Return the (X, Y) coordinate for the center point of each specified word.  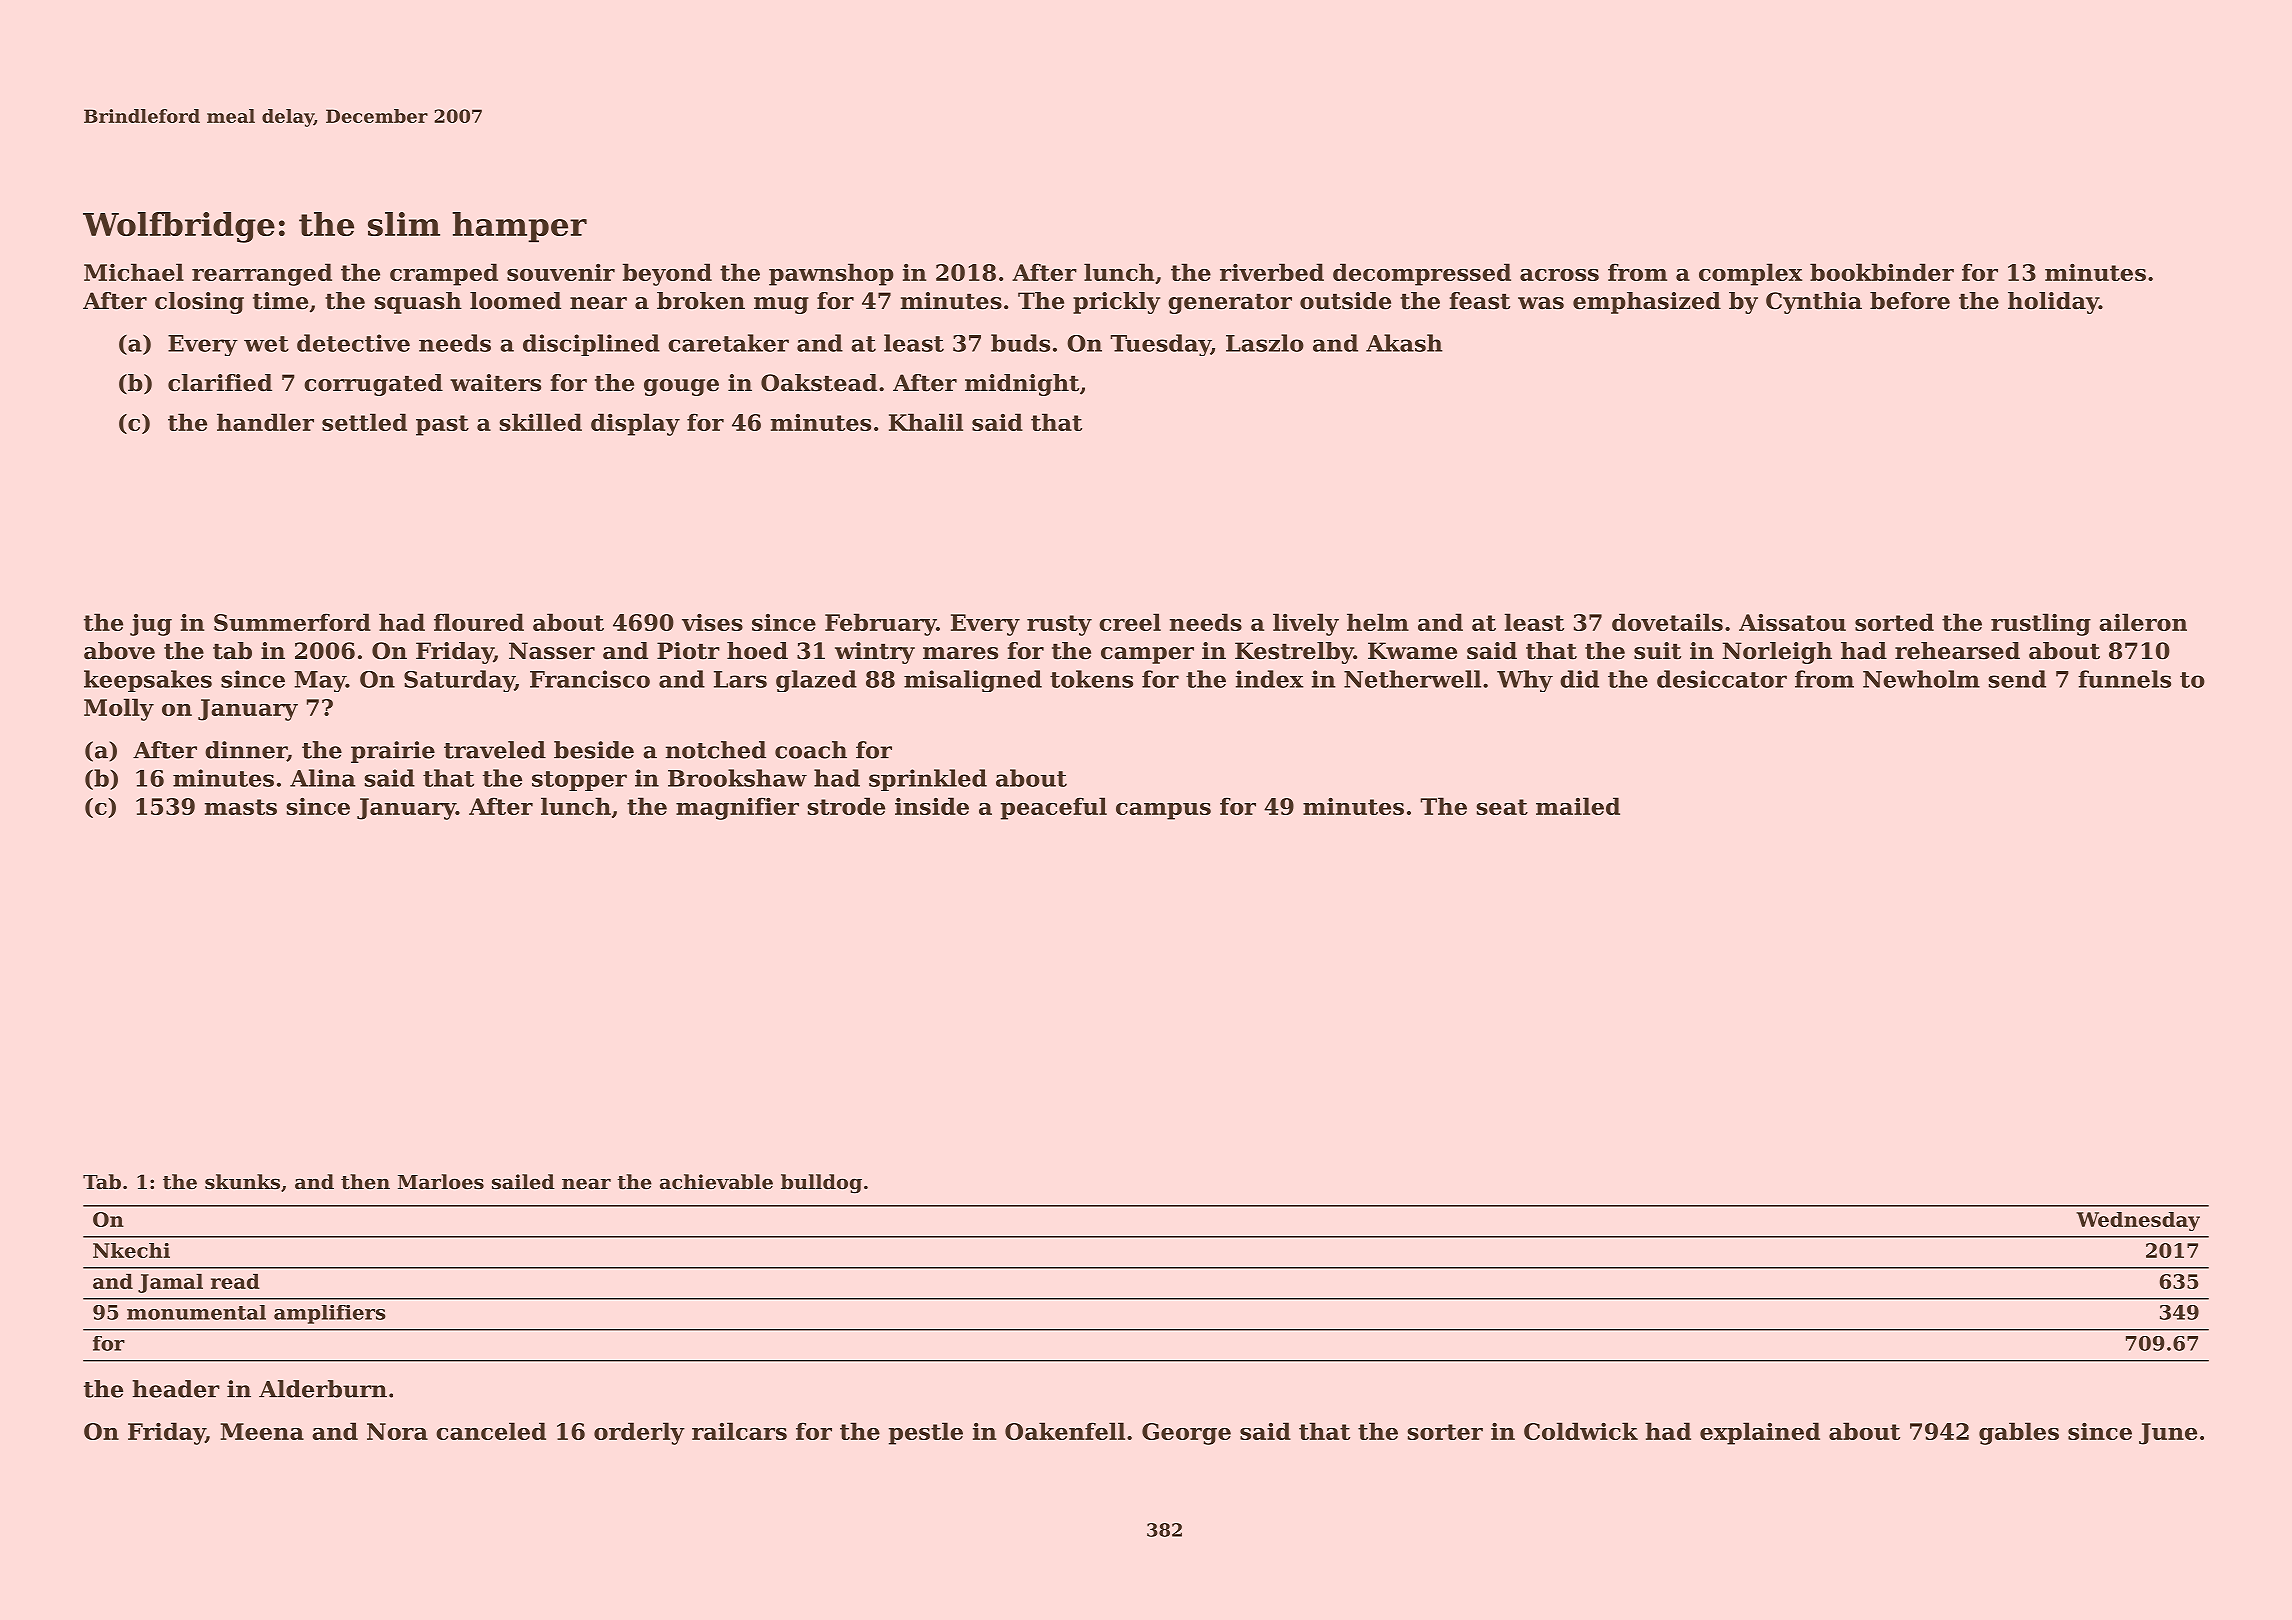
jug (151, 625)
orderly (639, 1433)
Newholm (1921, 679)
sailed (523, 1181)
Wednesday (2138, 1221)
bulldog (821, 1184)
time (280, 301)
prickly (1116, 303)
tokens (1091, 679)
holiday (2053, 303)
